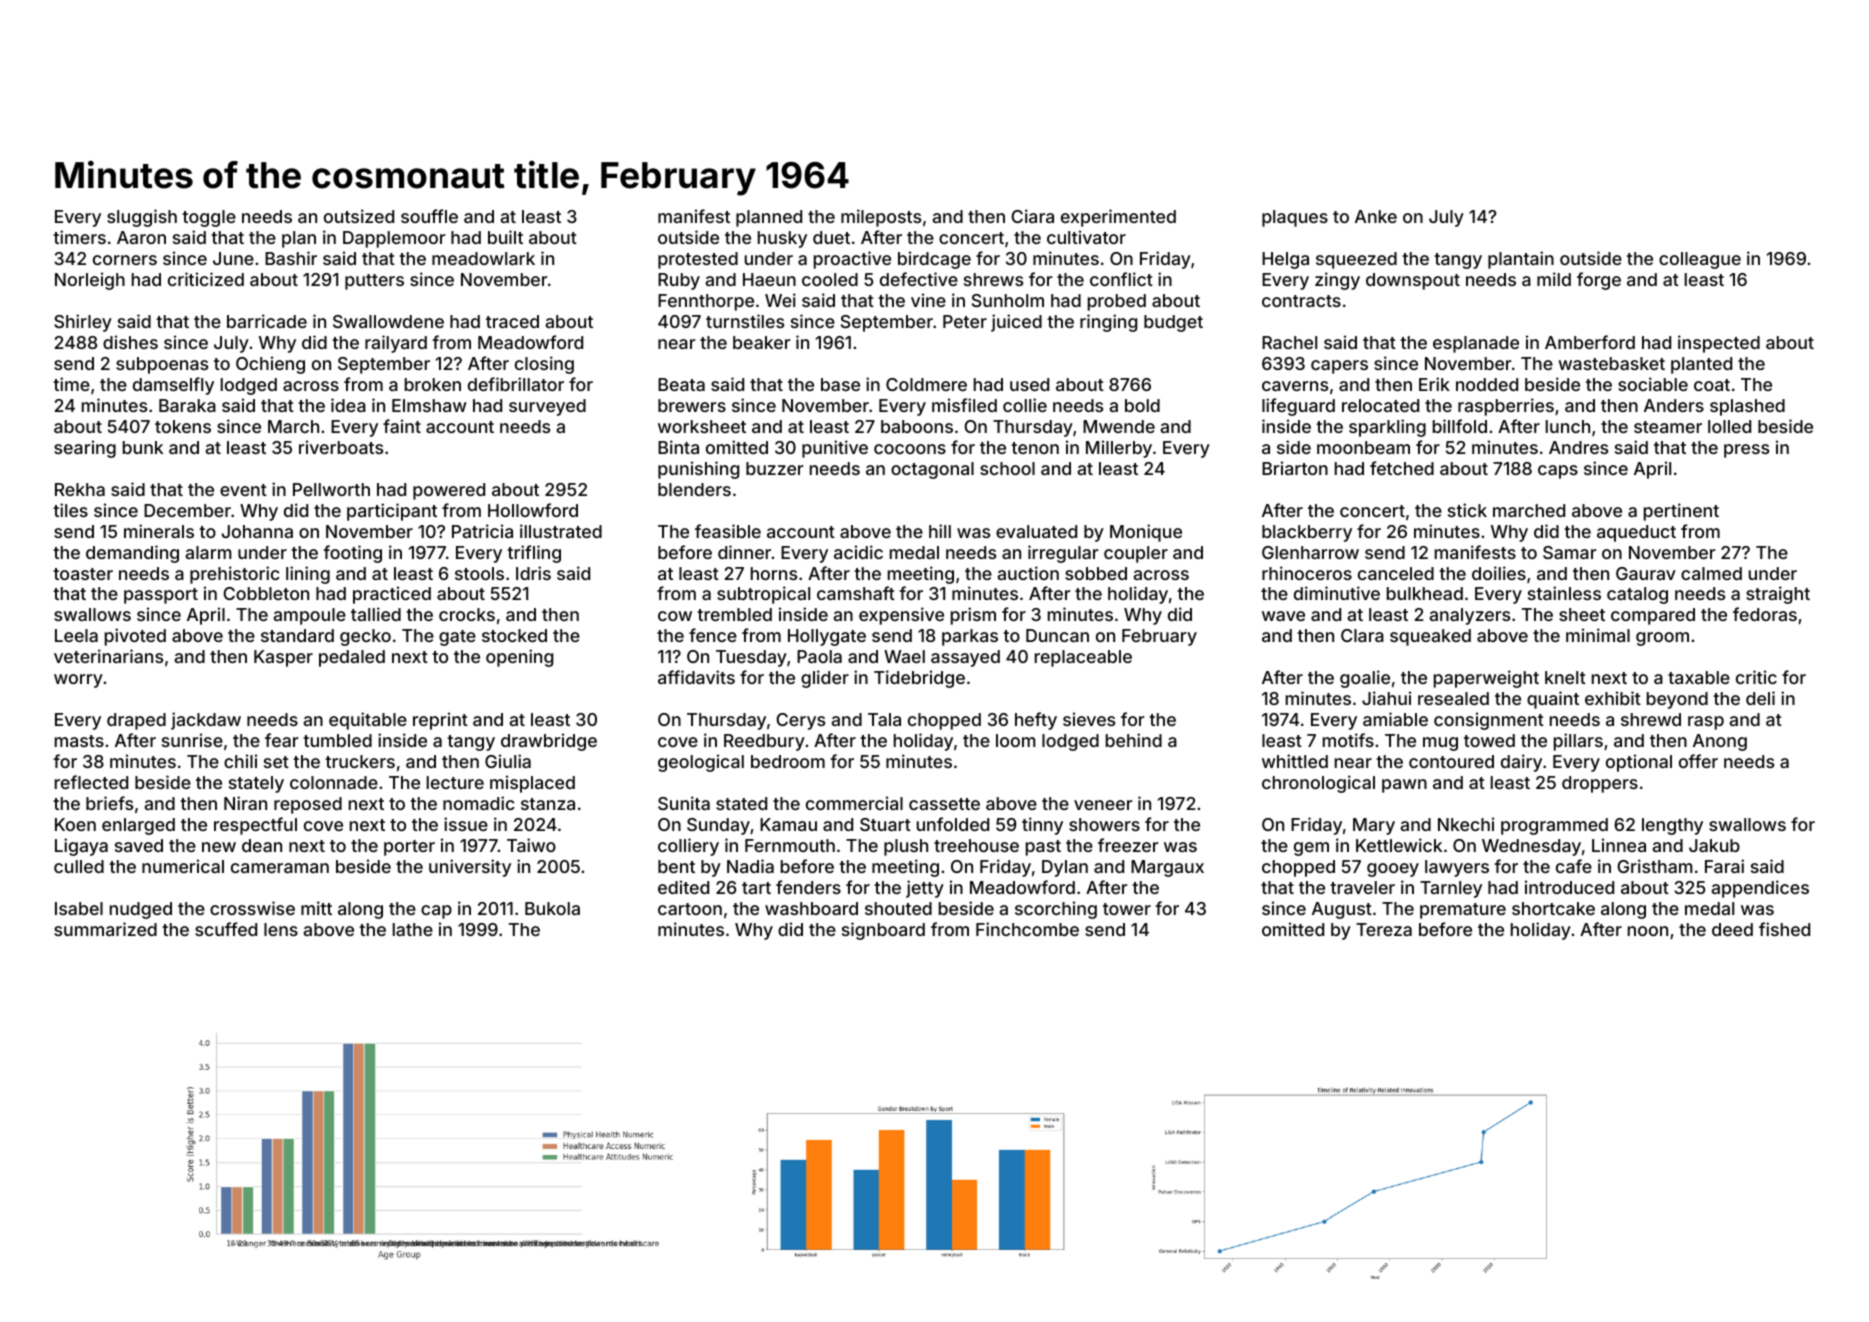 This page has width=1869, height=1322. Describe the element at coordinates (881, 218) in the page. I see `mileposts` at that location.
